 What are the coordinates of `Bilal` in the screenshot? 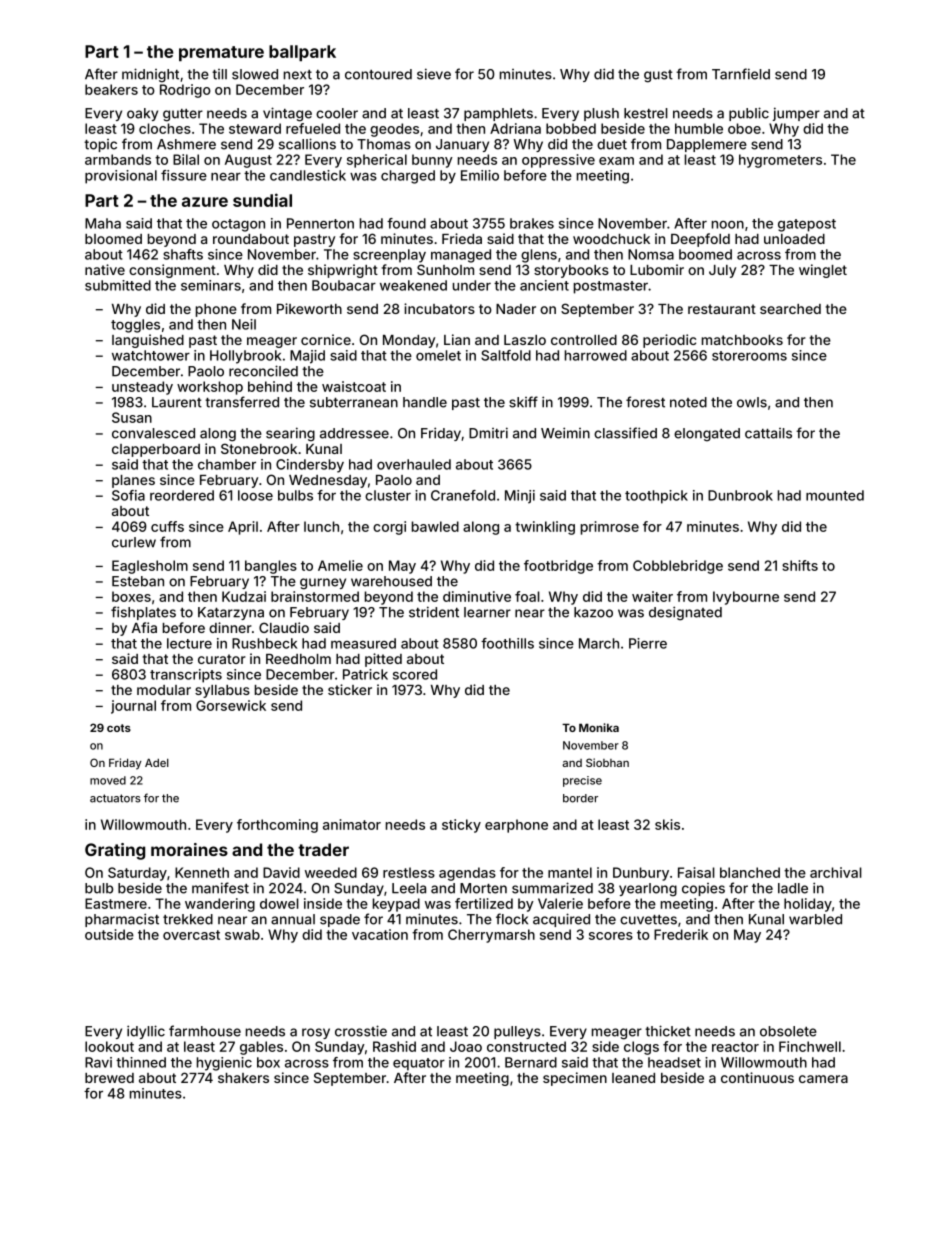 It's located at (186, 159).
